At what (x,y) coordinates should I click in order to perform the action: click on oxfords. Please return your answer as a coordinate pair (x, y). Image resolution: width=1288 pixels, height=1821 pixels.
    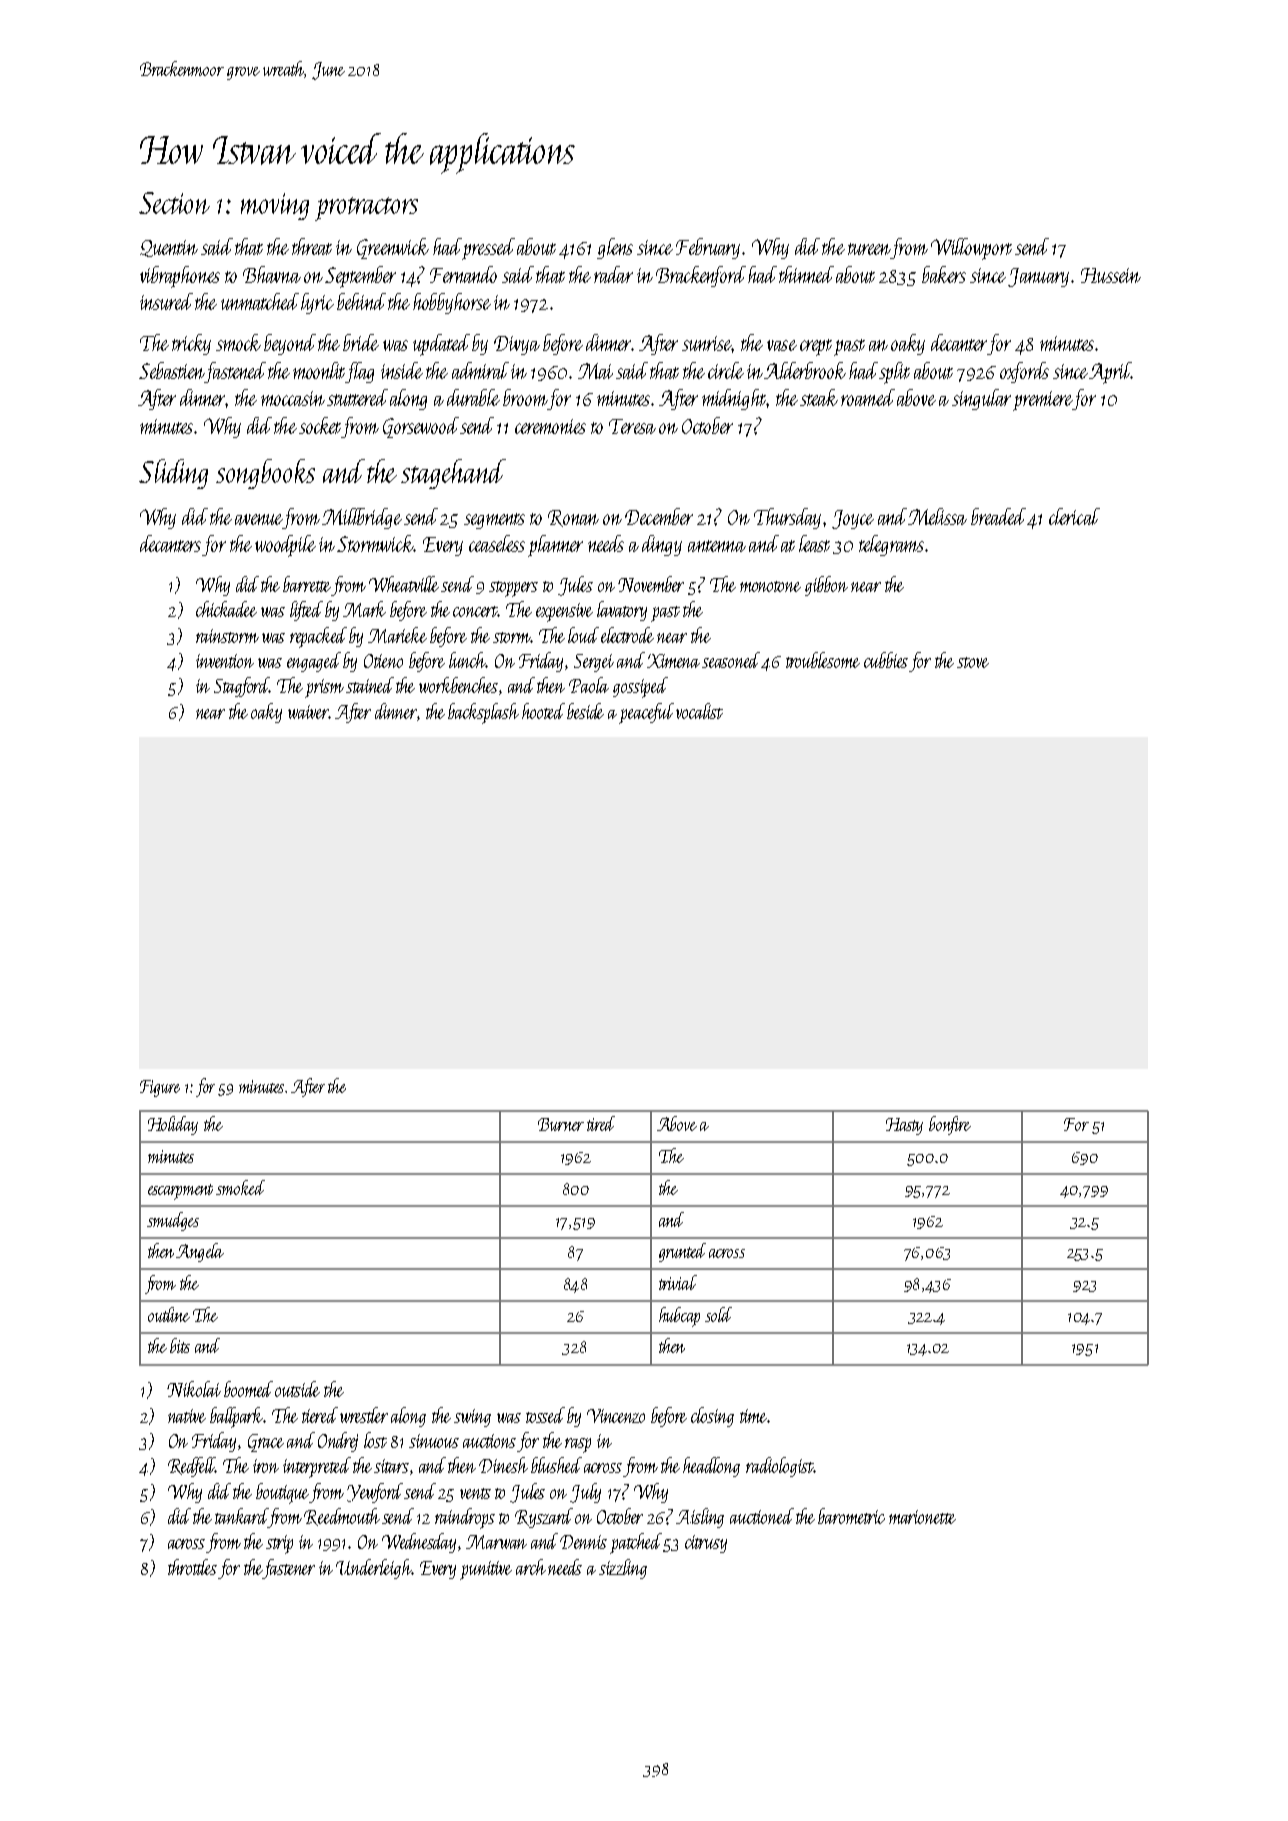
    Looking at the image, I should click on (1024, 372).
